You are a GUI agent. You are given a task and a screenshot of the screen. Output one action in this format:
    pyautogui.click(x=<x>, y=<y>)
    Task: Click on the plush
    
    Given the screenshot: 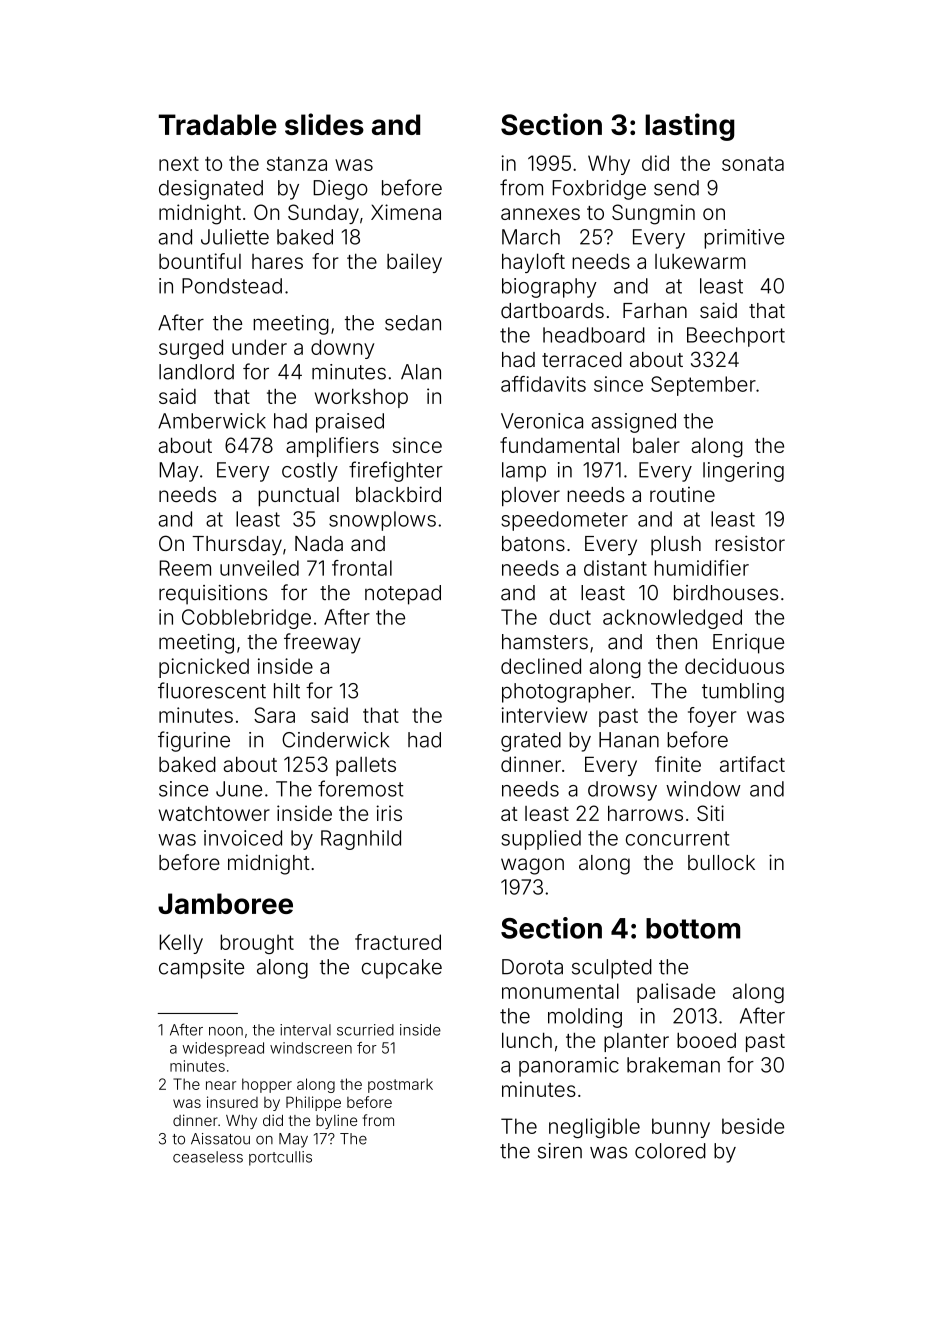 What is the action you would take?
    pyautogui.click(x=676, y=545)
